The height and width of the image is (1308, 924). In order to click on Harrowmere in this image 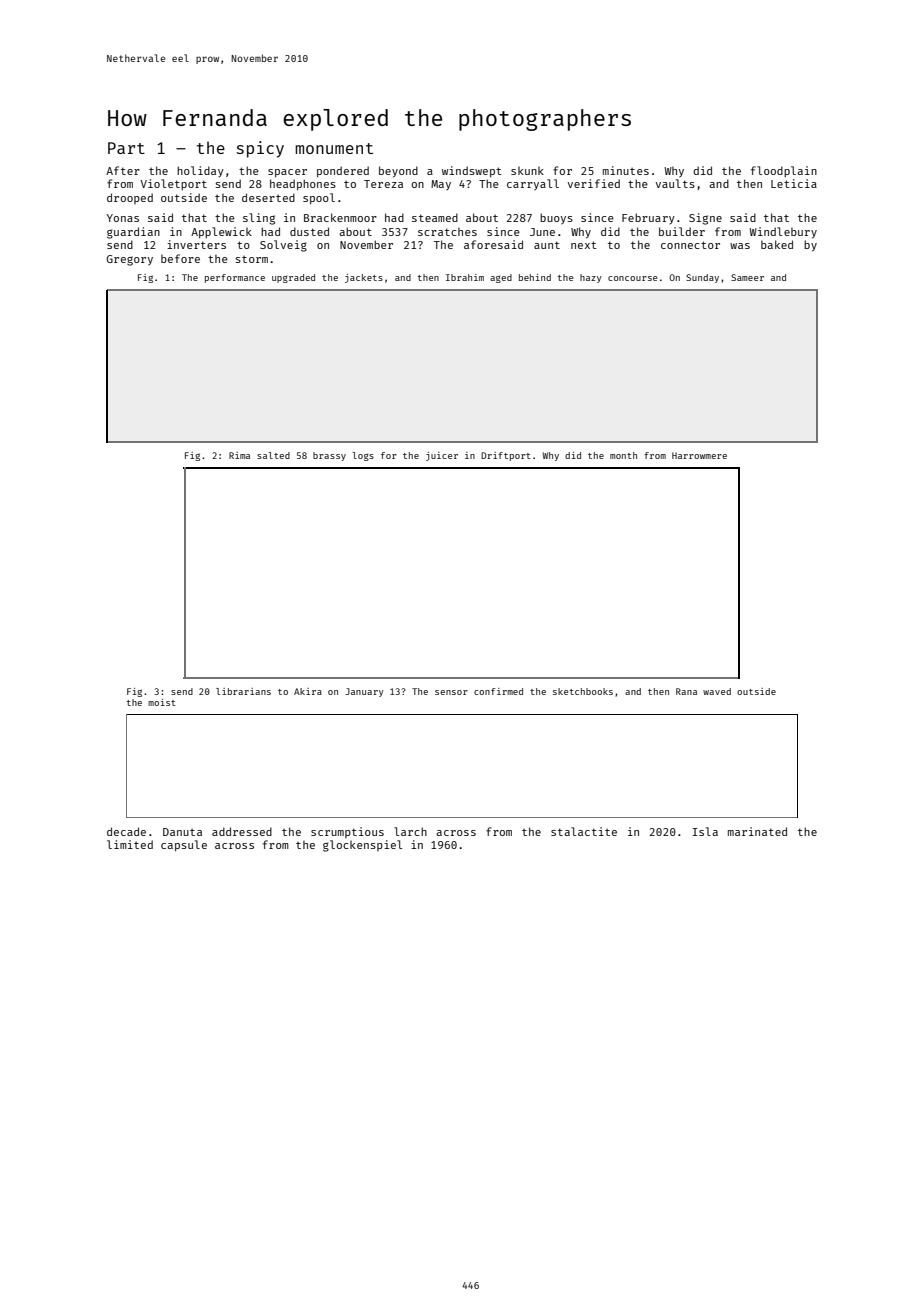, I will do `click(699, 455)`.
